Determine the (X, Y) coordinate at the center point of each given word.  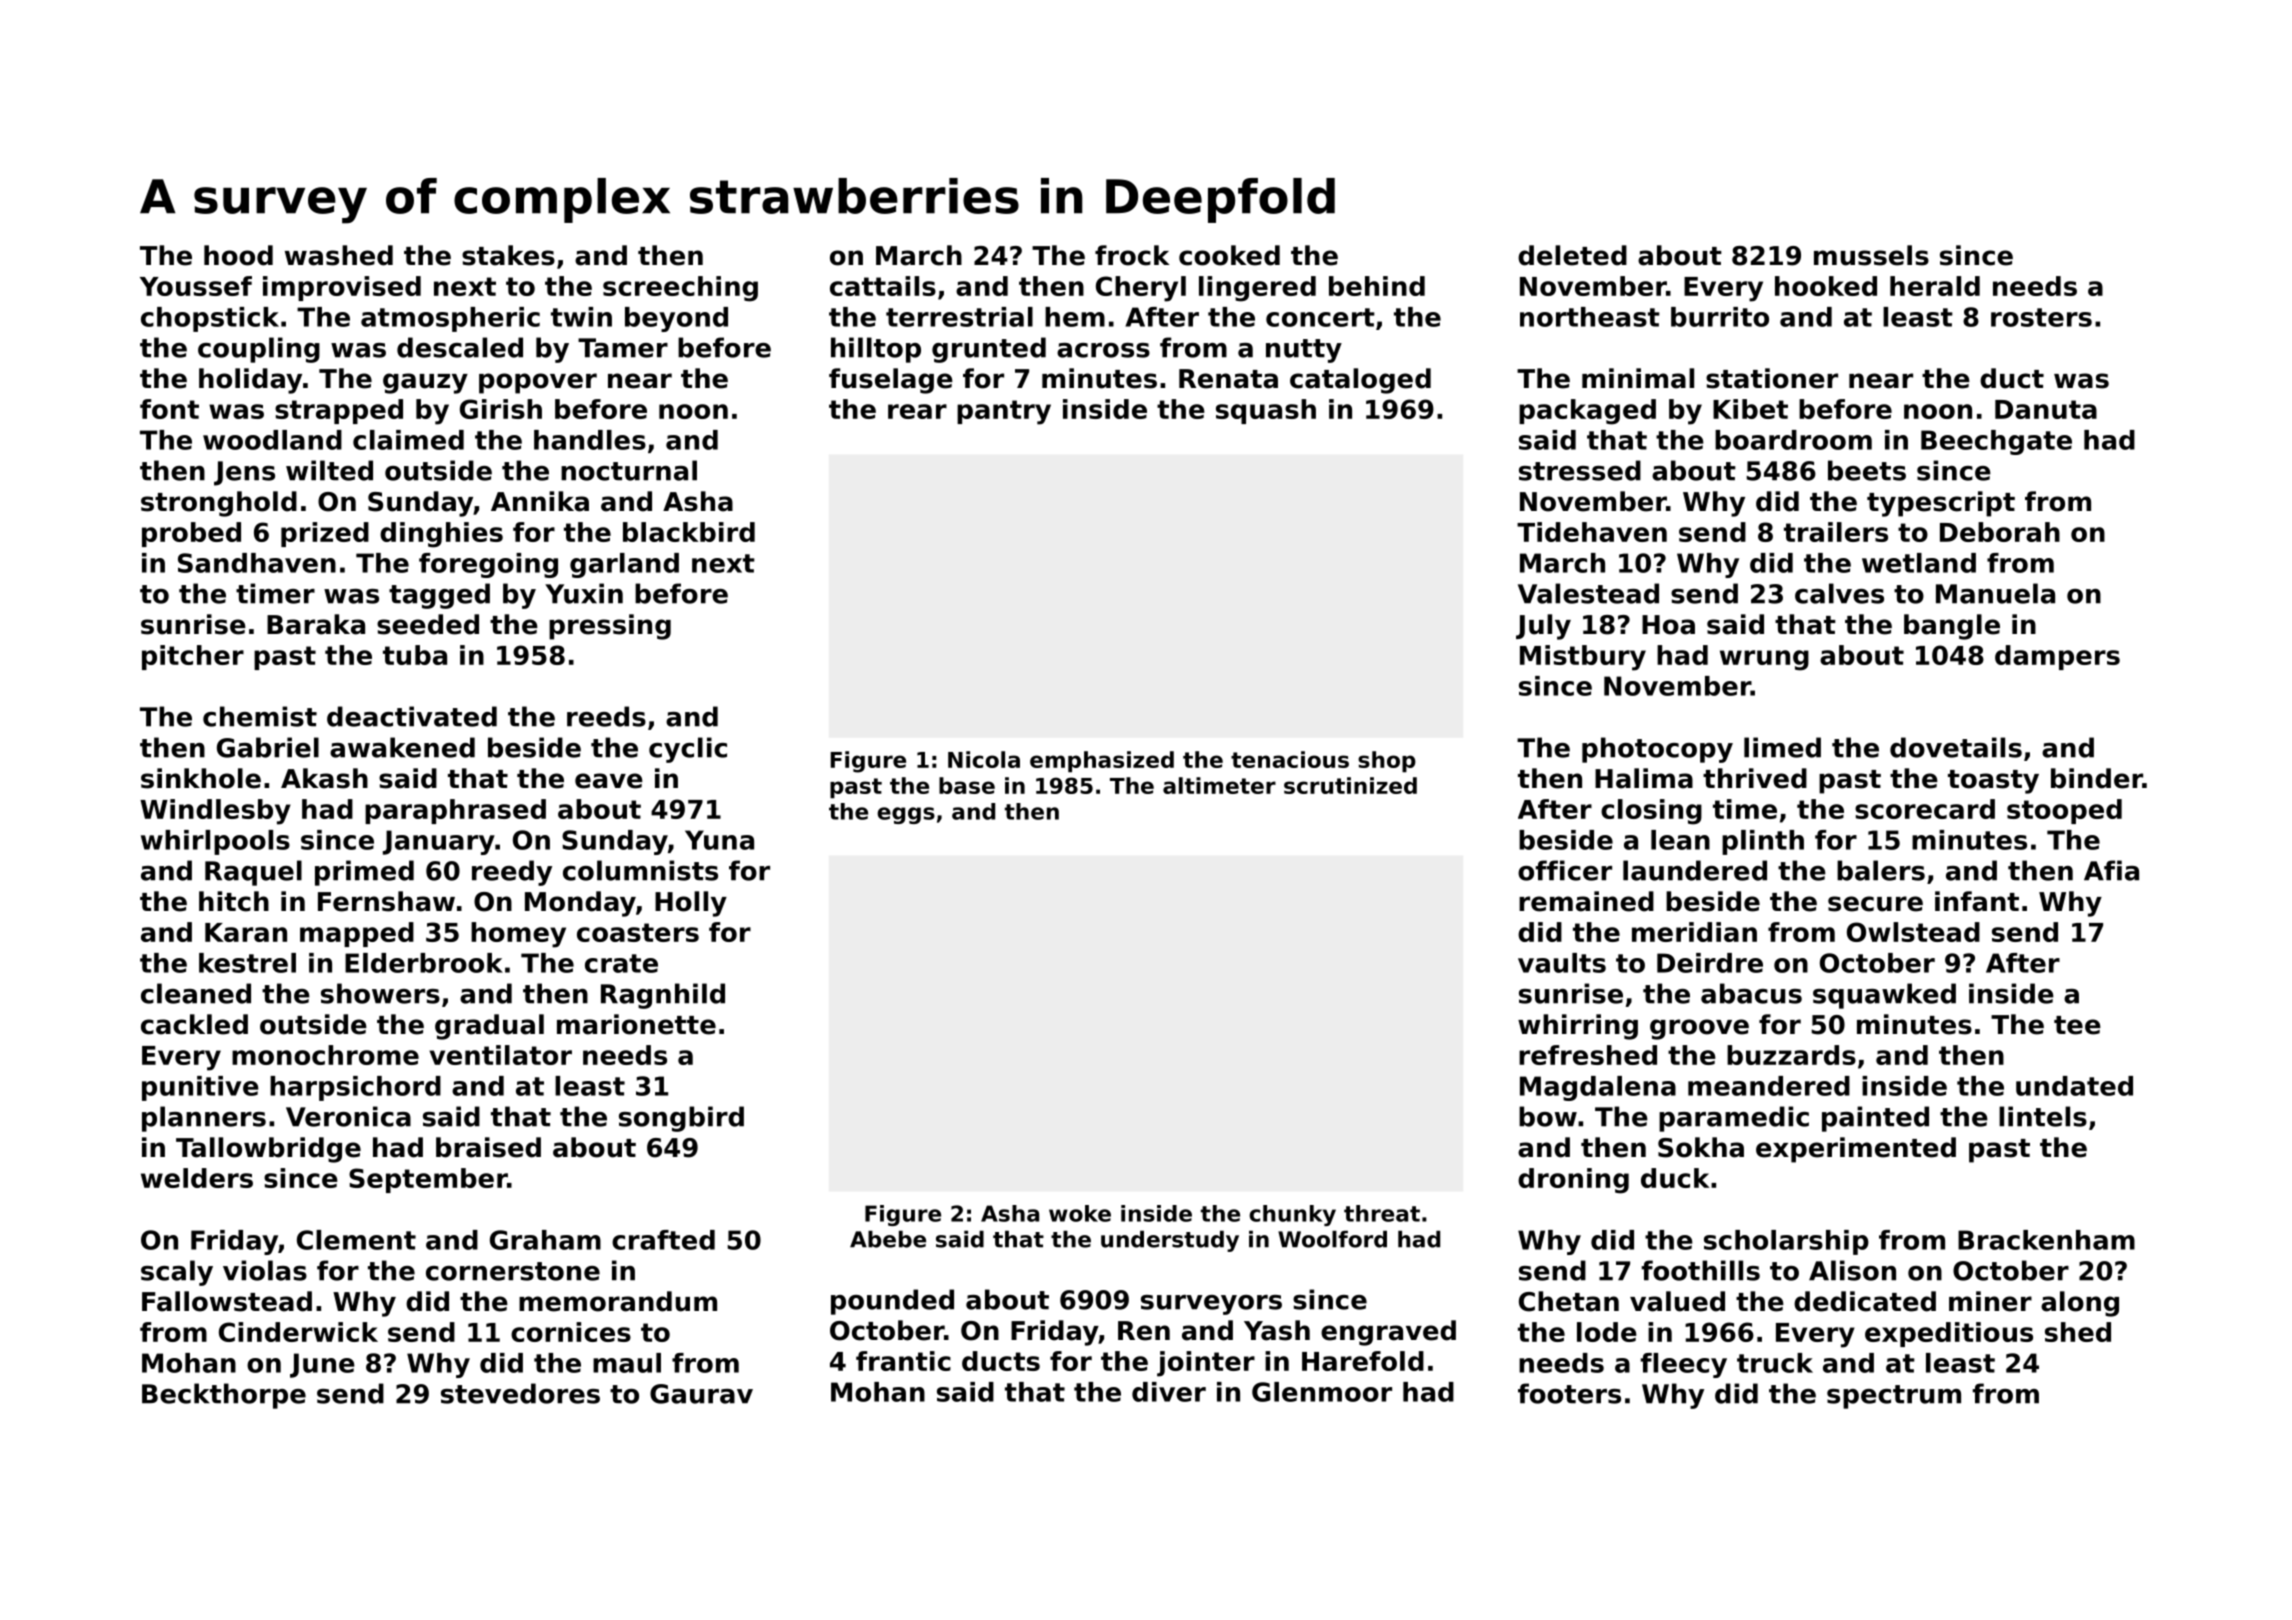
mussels (1871, 255)
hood (238, 255)
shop (1387, 762)
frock (1132, 255)
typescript (1941, 504)
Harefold (1363, 1361)
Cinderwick (298, 1332)
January (439, 842)
